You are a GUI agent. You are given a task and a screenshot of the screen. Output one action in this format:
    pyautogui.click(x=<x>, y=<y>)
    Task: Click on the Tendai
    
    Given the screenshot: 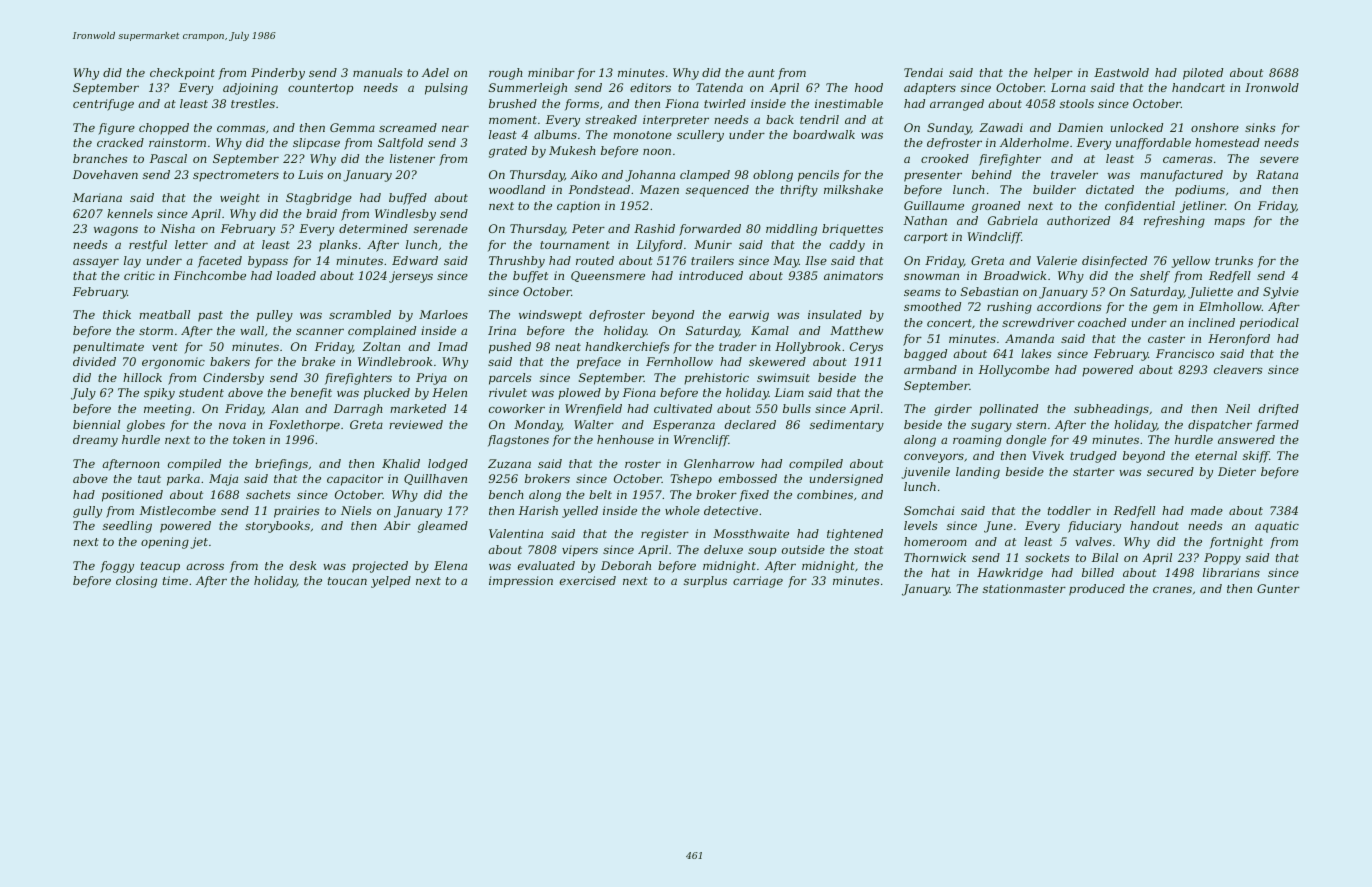 What is the action you would take?
    pyautogui.click(x=923, y=72)
